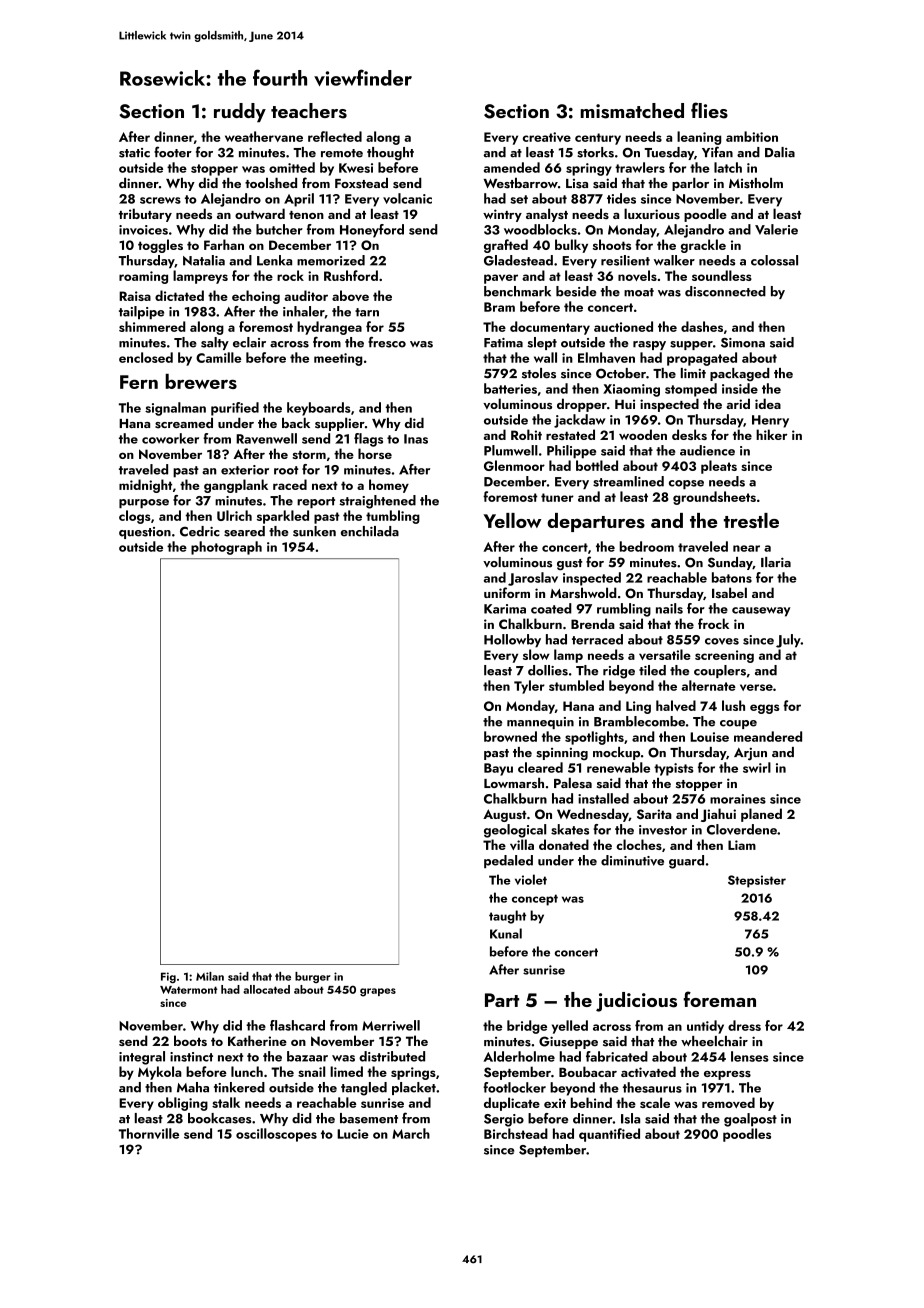 The width and height of the image is (924, 1308). I want to click on auctioned, so click(623, 326).
